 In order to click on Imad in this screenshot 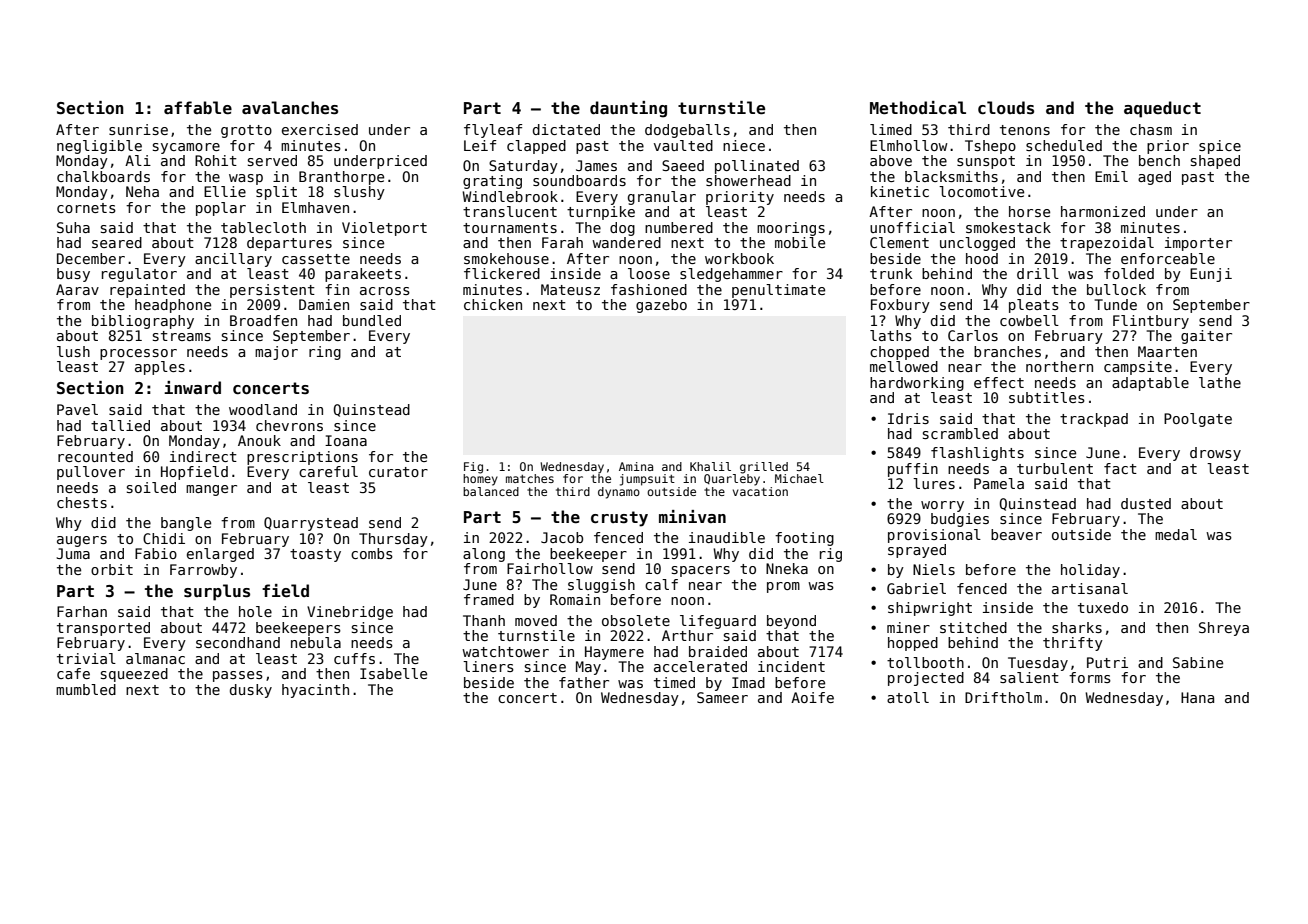, I will do `click(748, 682)`.
